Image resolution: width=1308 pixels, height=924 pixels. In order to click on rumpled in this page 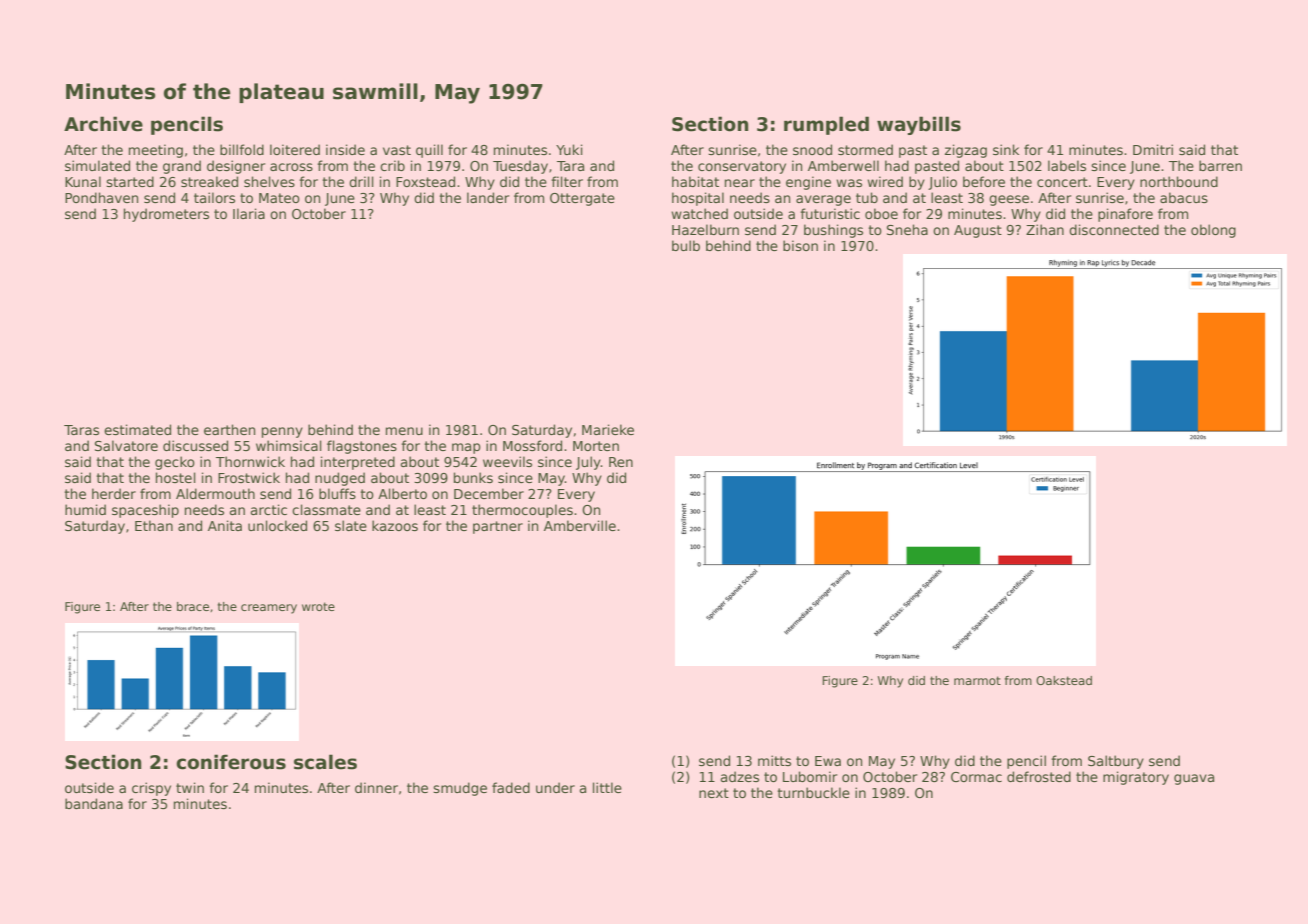, I will do `click(826, 125)`.
